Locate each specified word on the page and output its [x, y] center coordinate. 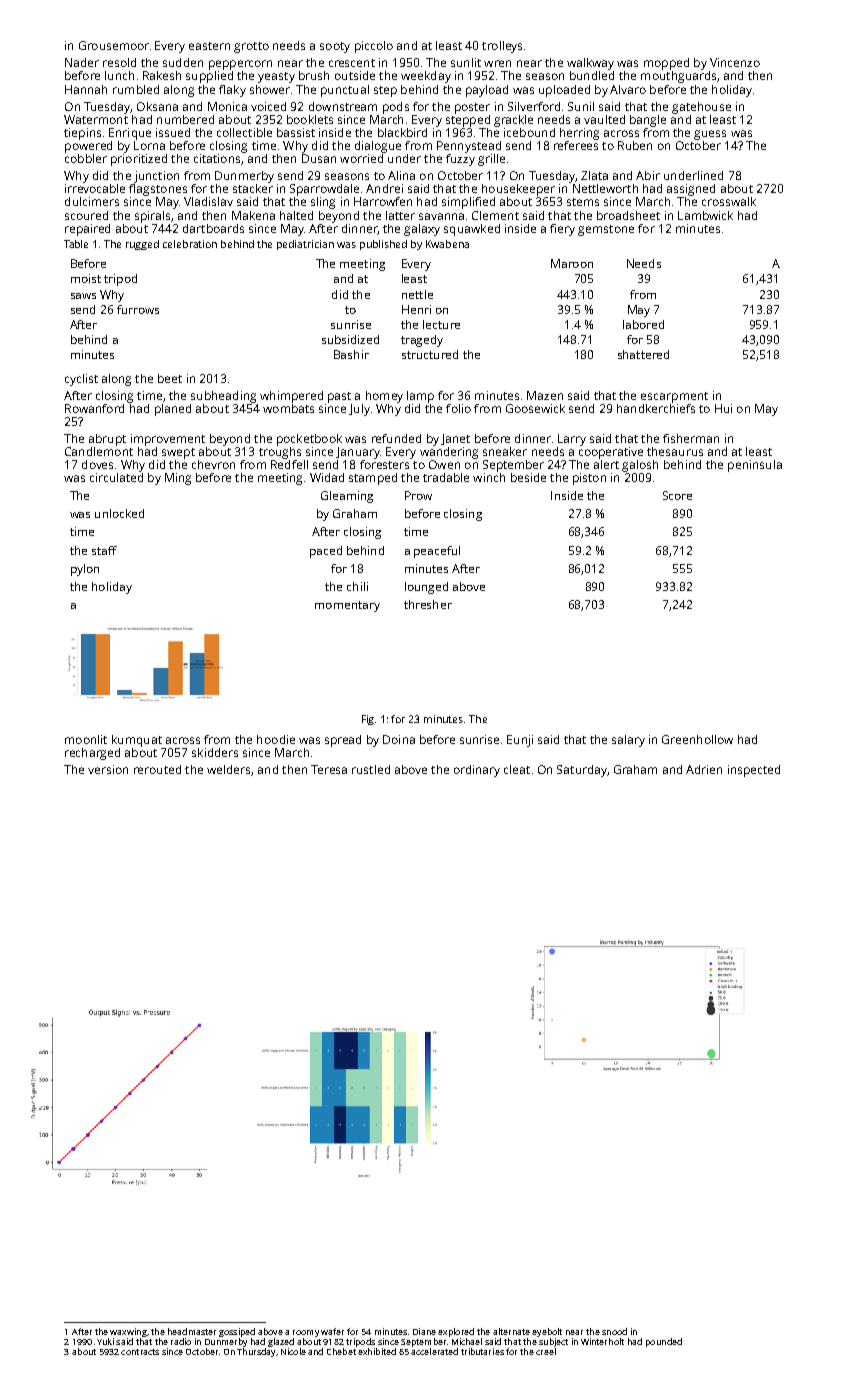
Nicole [293, 1351]
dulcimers [92, 201]
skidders [215, 752]
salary [628, 741]
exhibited [377, 1351]
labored [643, 324]
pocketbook [309, 440]
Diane [424, 1331]
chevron [213, 464]
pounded [664, 1342]
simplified [468, 203]
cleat [517, 769]
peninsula [755, 466]
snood [614, 1331]
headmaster [192, 1331]
